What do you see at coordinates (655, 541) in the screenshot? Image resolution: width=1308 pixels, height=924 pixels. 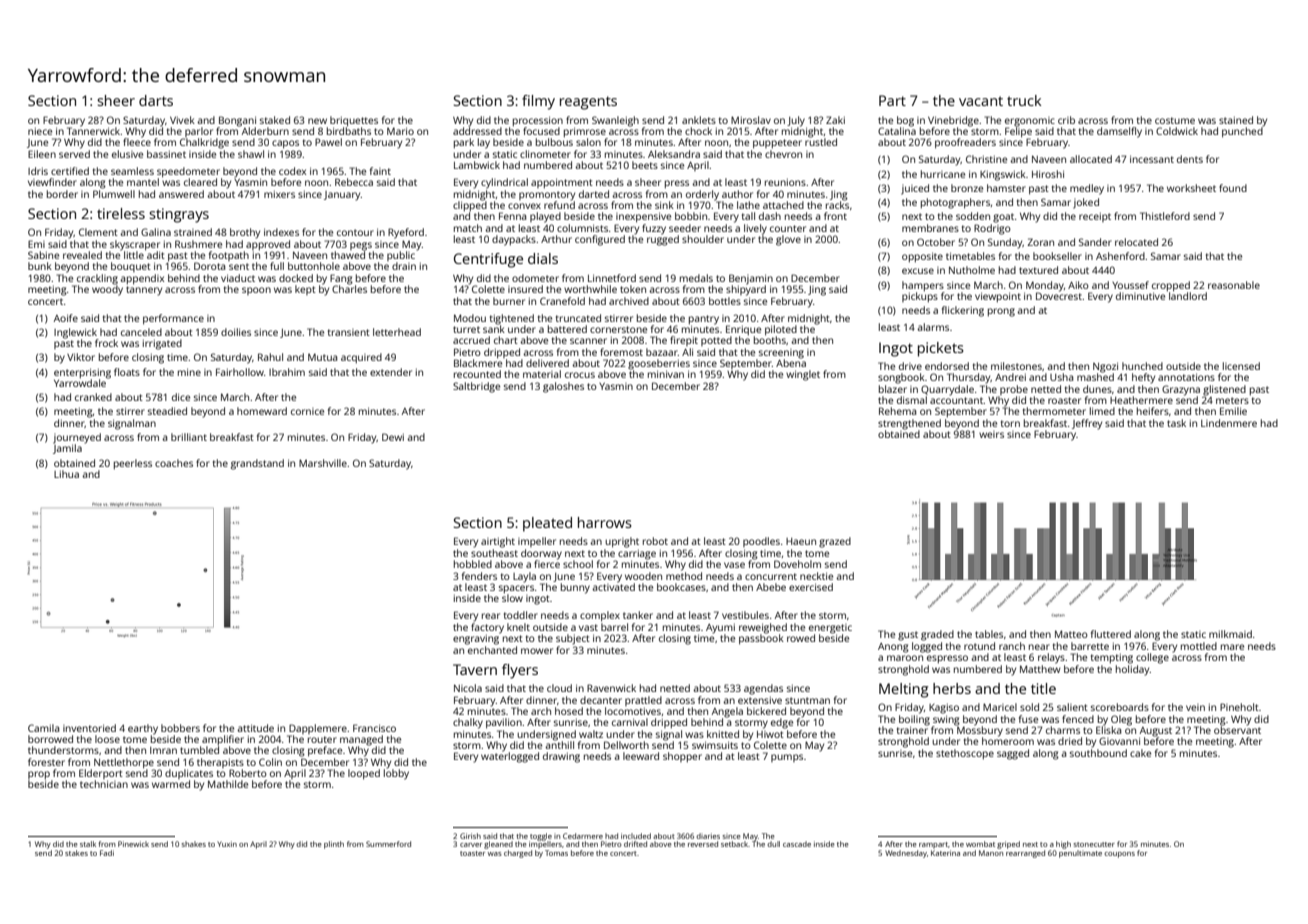 I see `robot` at bounding box center [655, 541].
